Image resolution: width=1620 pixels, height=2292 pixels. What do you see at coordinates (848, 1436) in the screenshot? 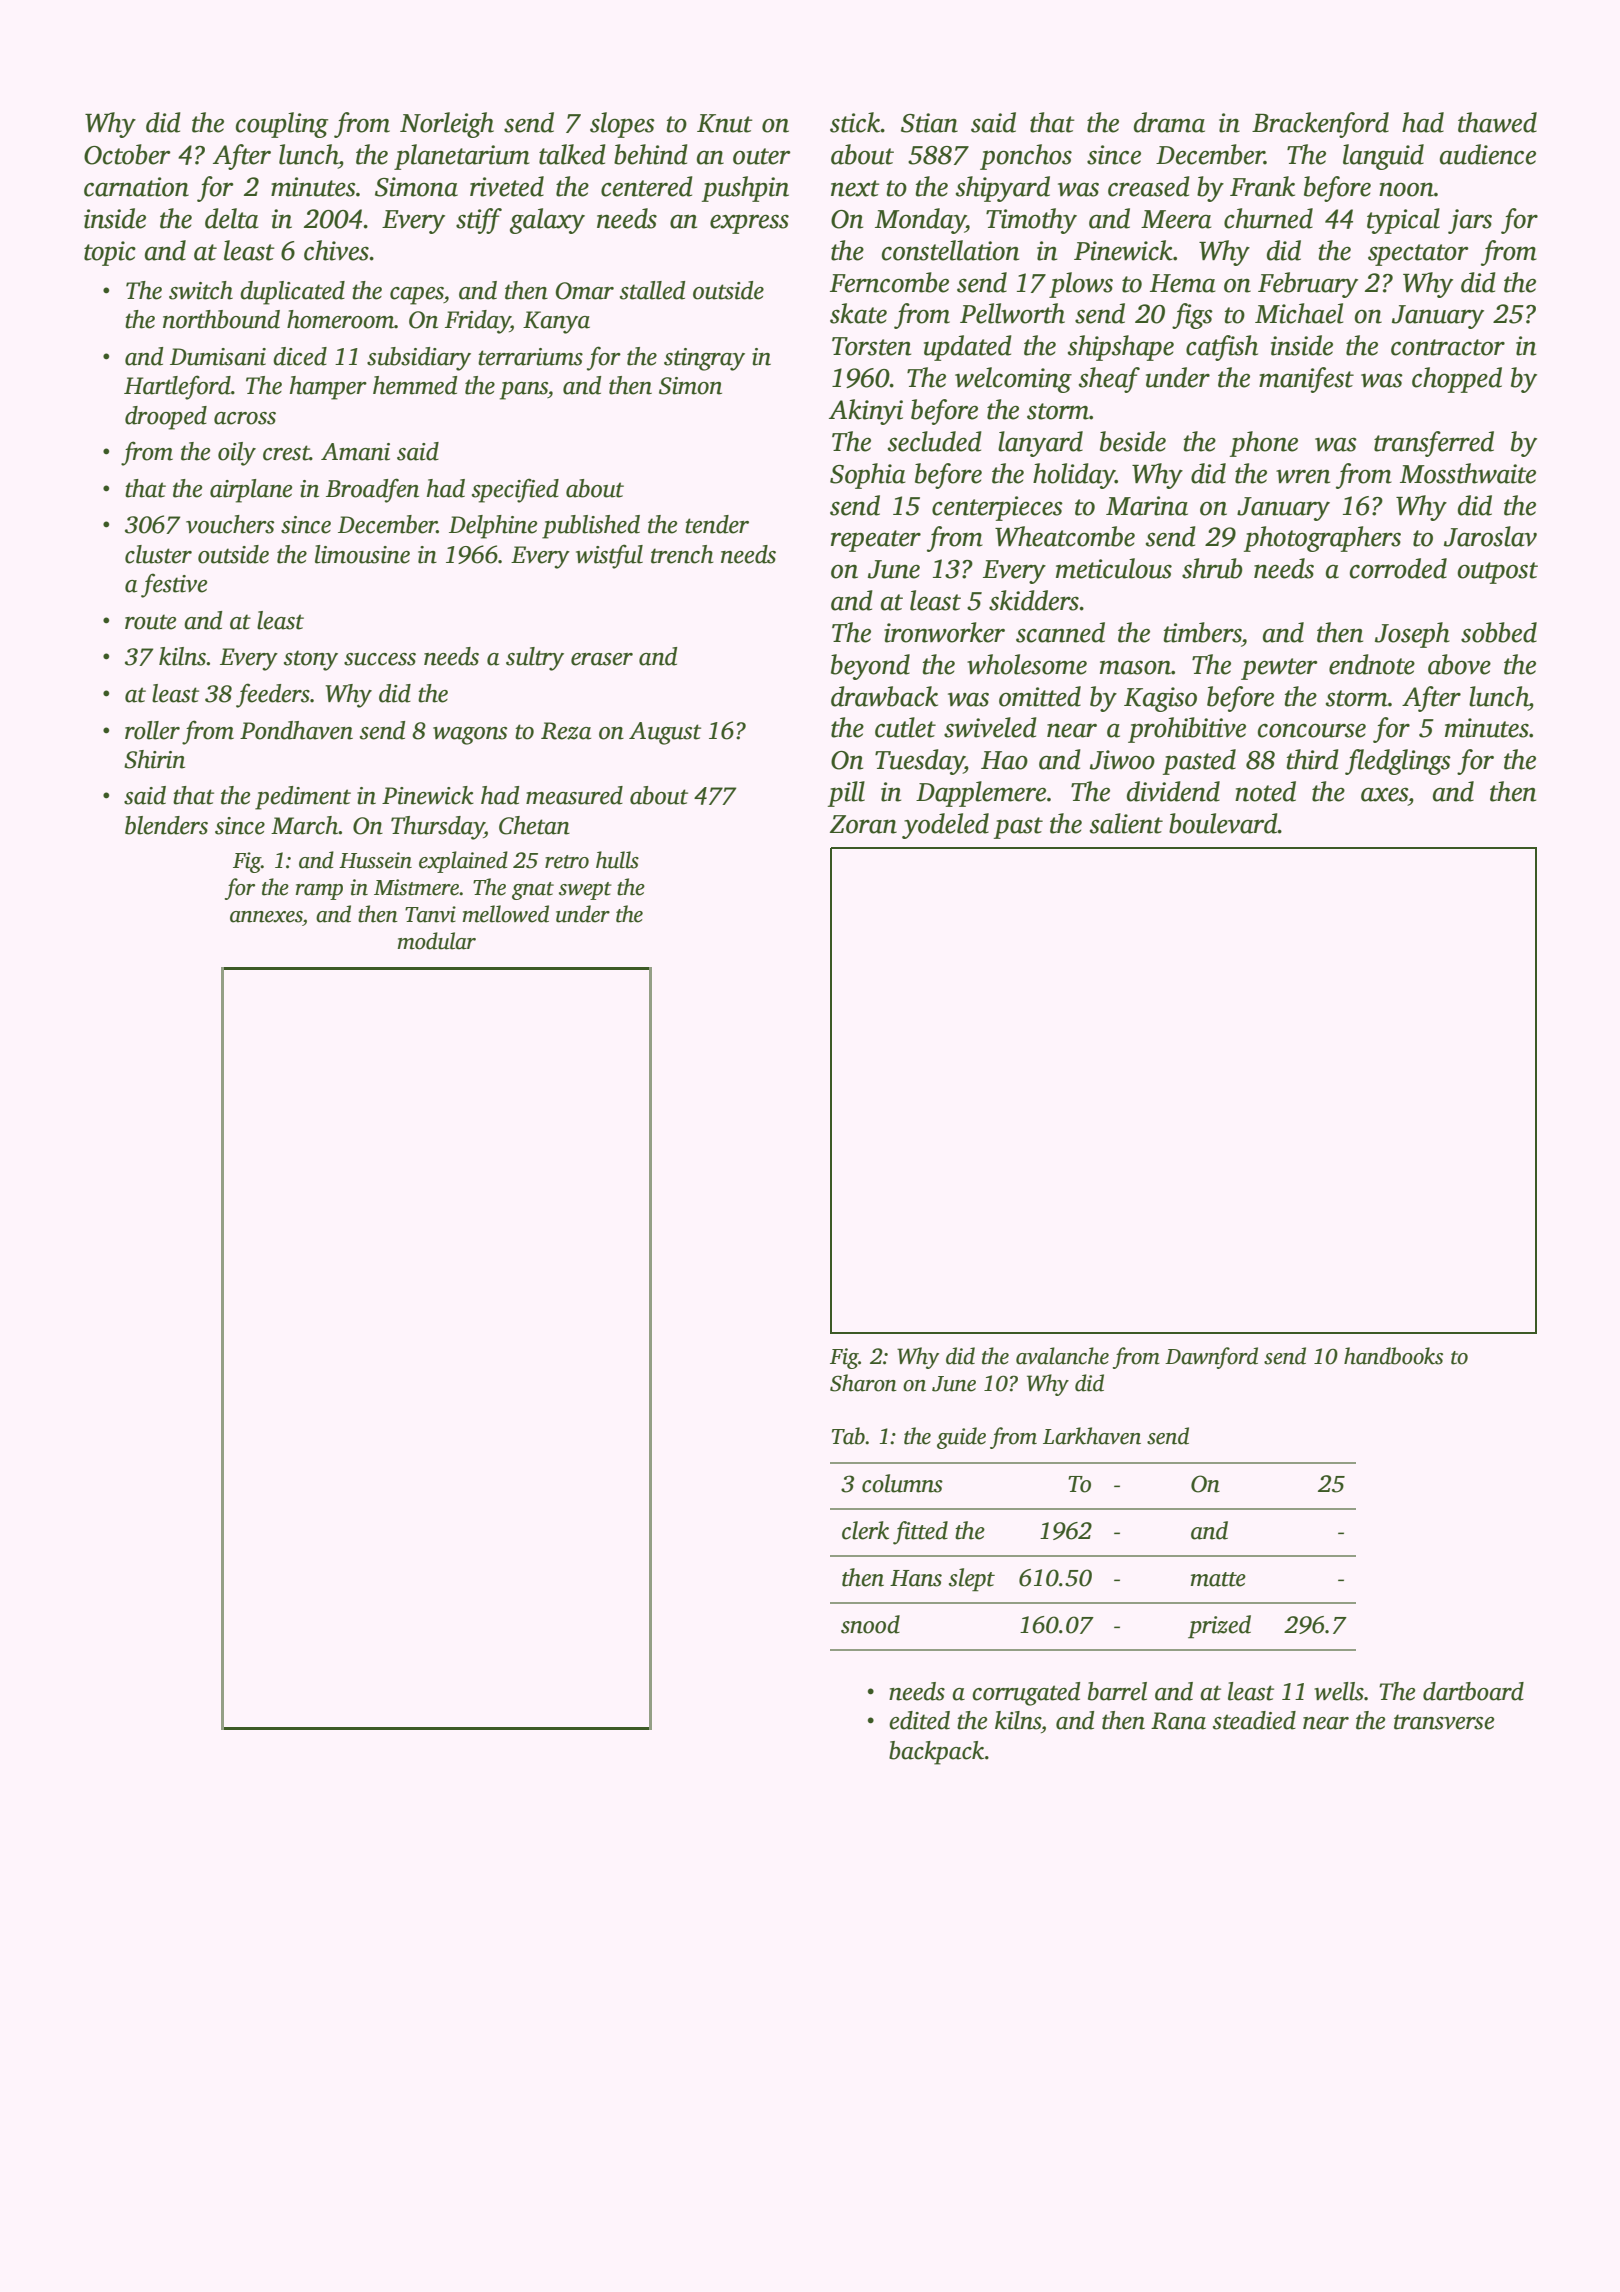
I see `Tab` at bounding box center [848, 1436].
